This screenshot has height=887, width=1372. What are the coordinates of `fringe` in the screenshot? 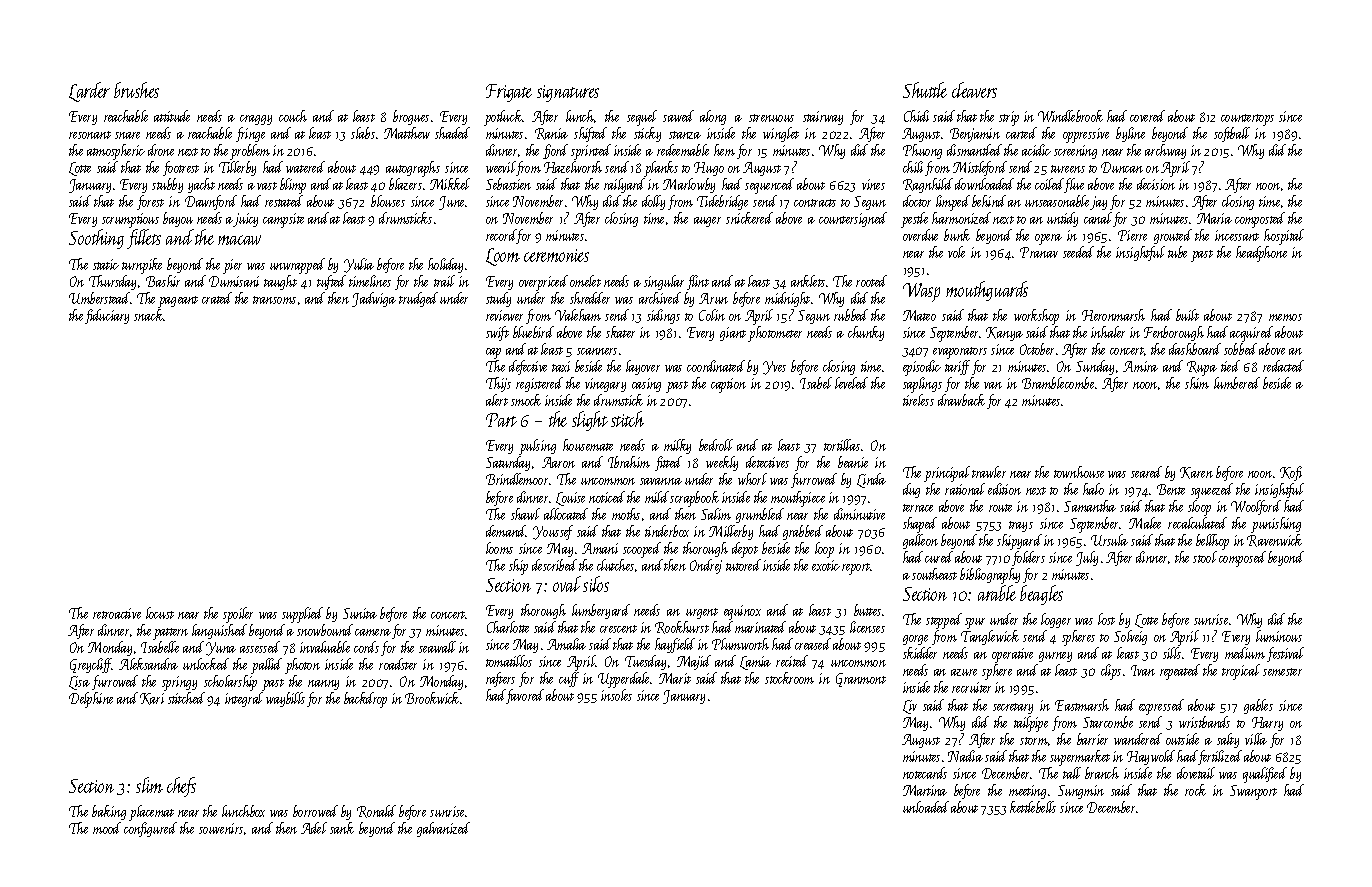 It's located at (250, 134).
